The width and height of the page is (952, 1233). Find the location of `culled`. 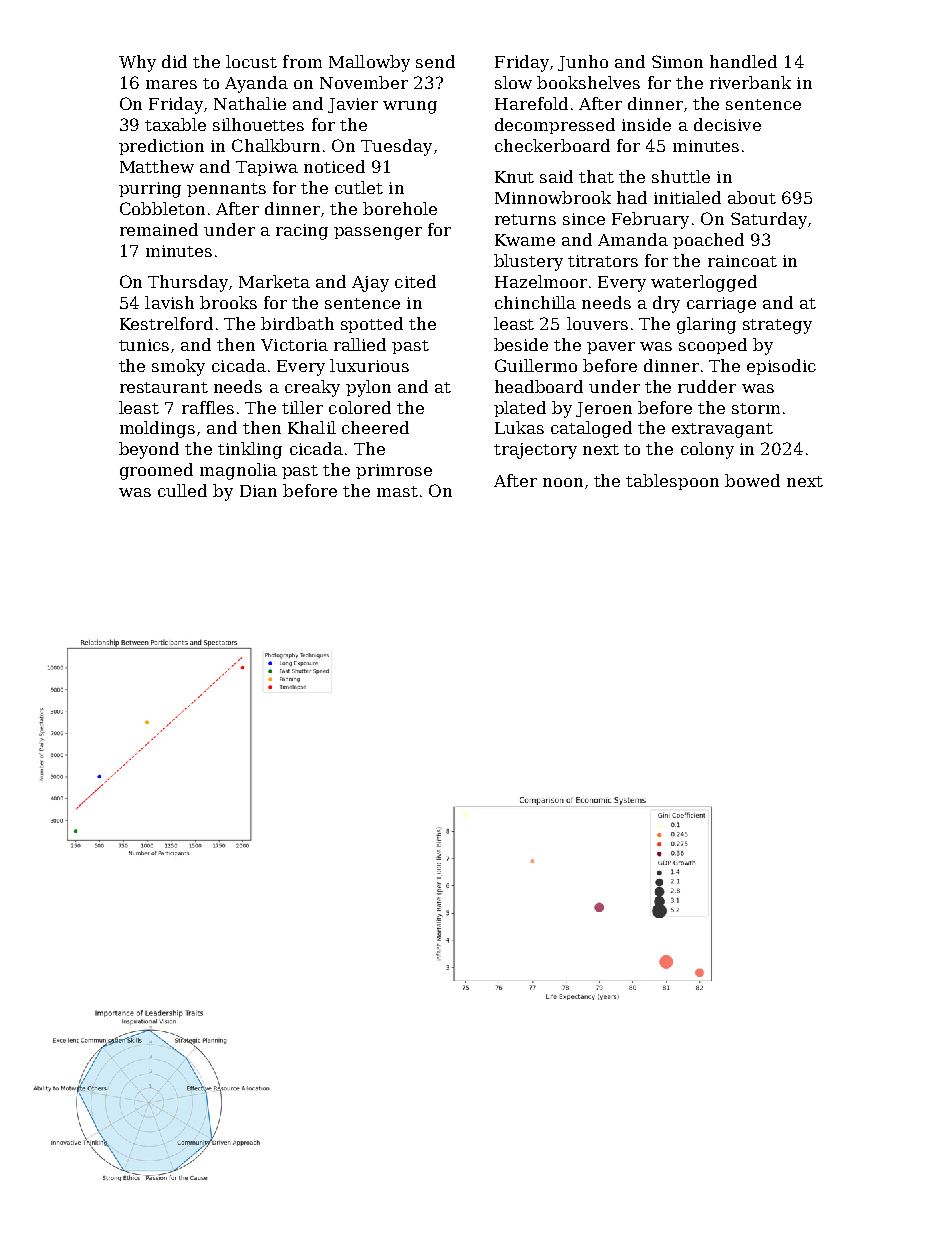

culled is located at coordinates (182, 490).
